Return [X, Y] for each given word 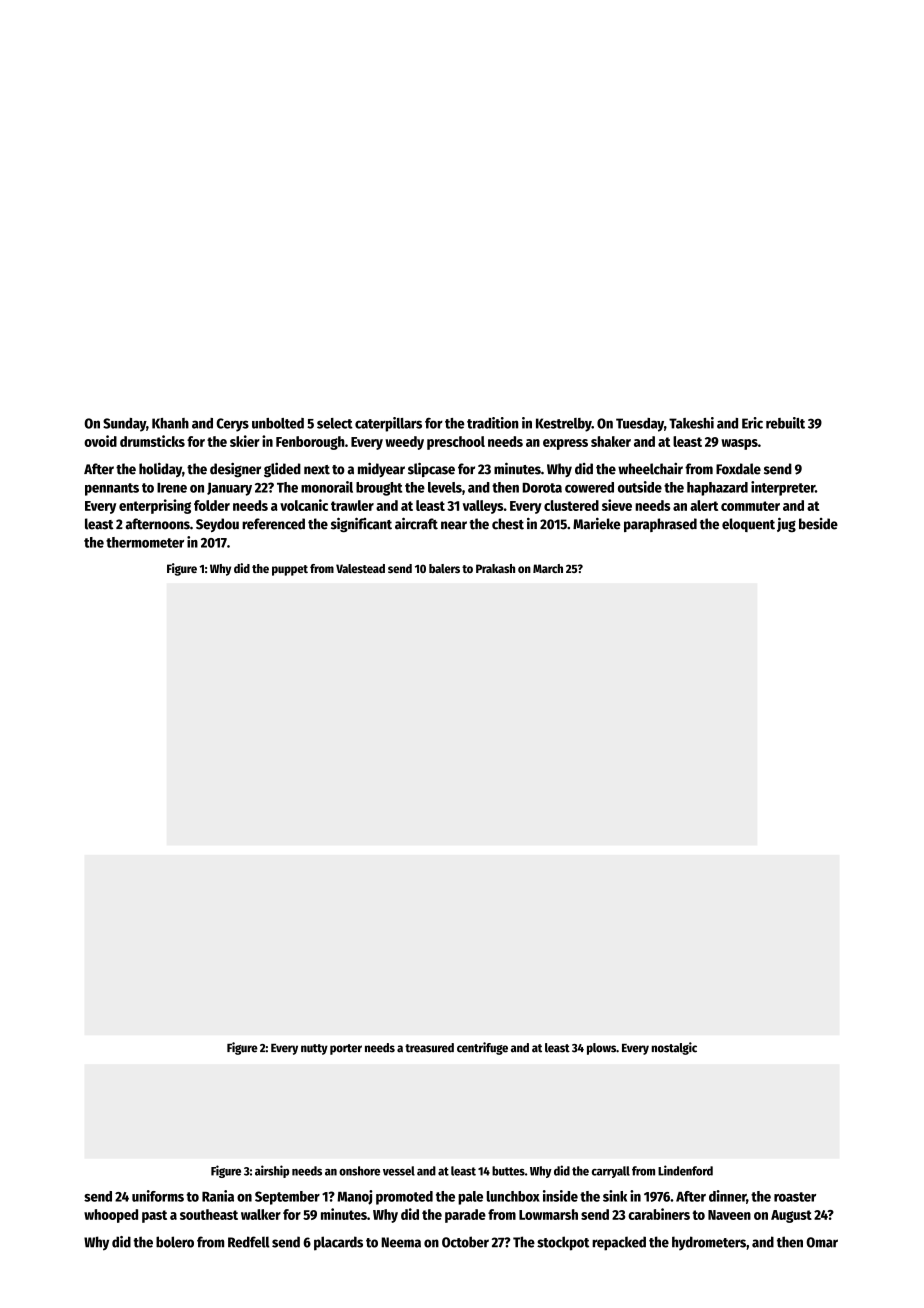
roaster [795, 1197]
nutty [314, 1049]
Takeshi [691, 423]
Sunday [124, 425]
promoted [404, 1198]
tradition [493, 423]
